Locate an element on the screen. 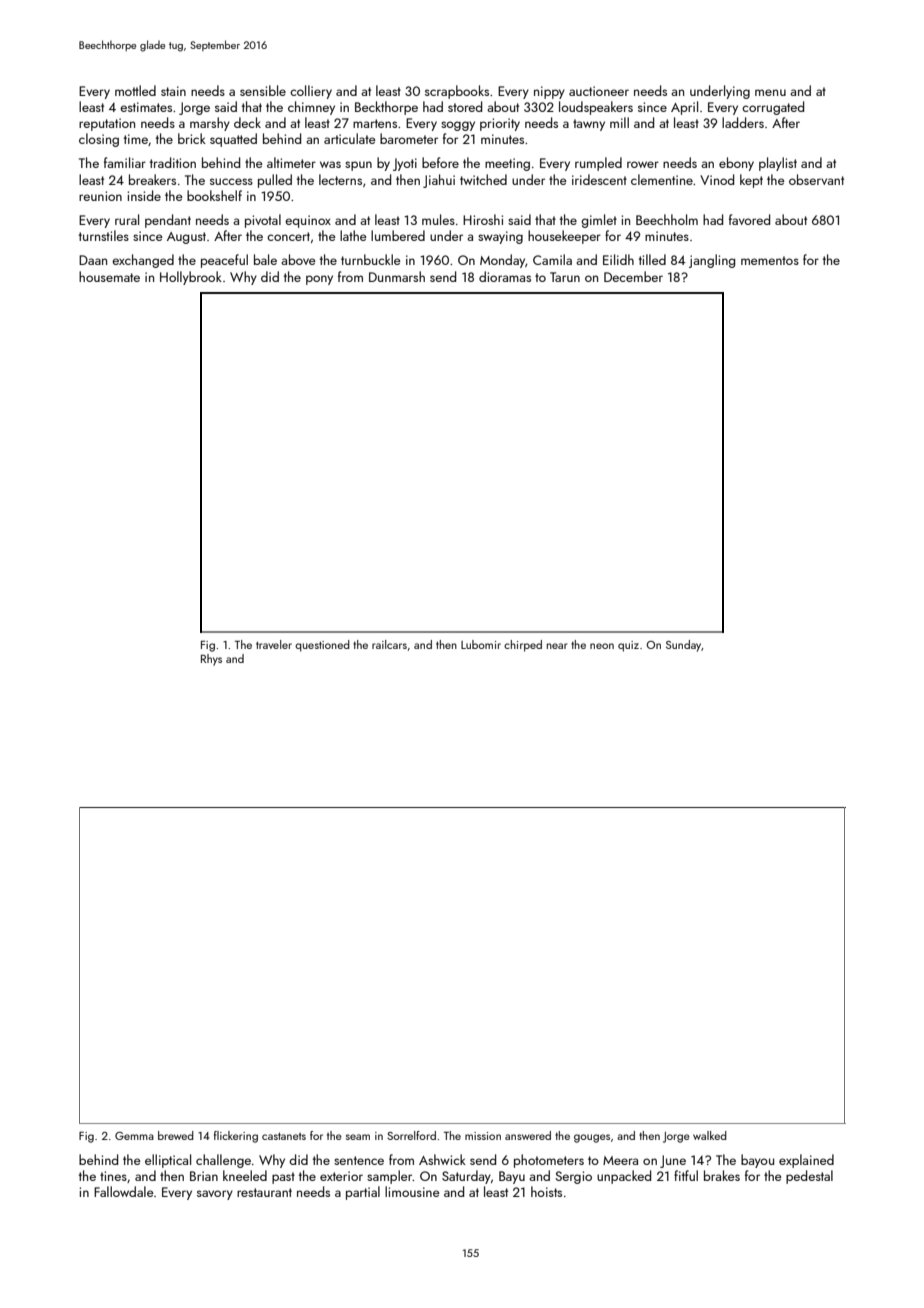 The image size is (924, 1308). near is located at coordinates (557, 646).
